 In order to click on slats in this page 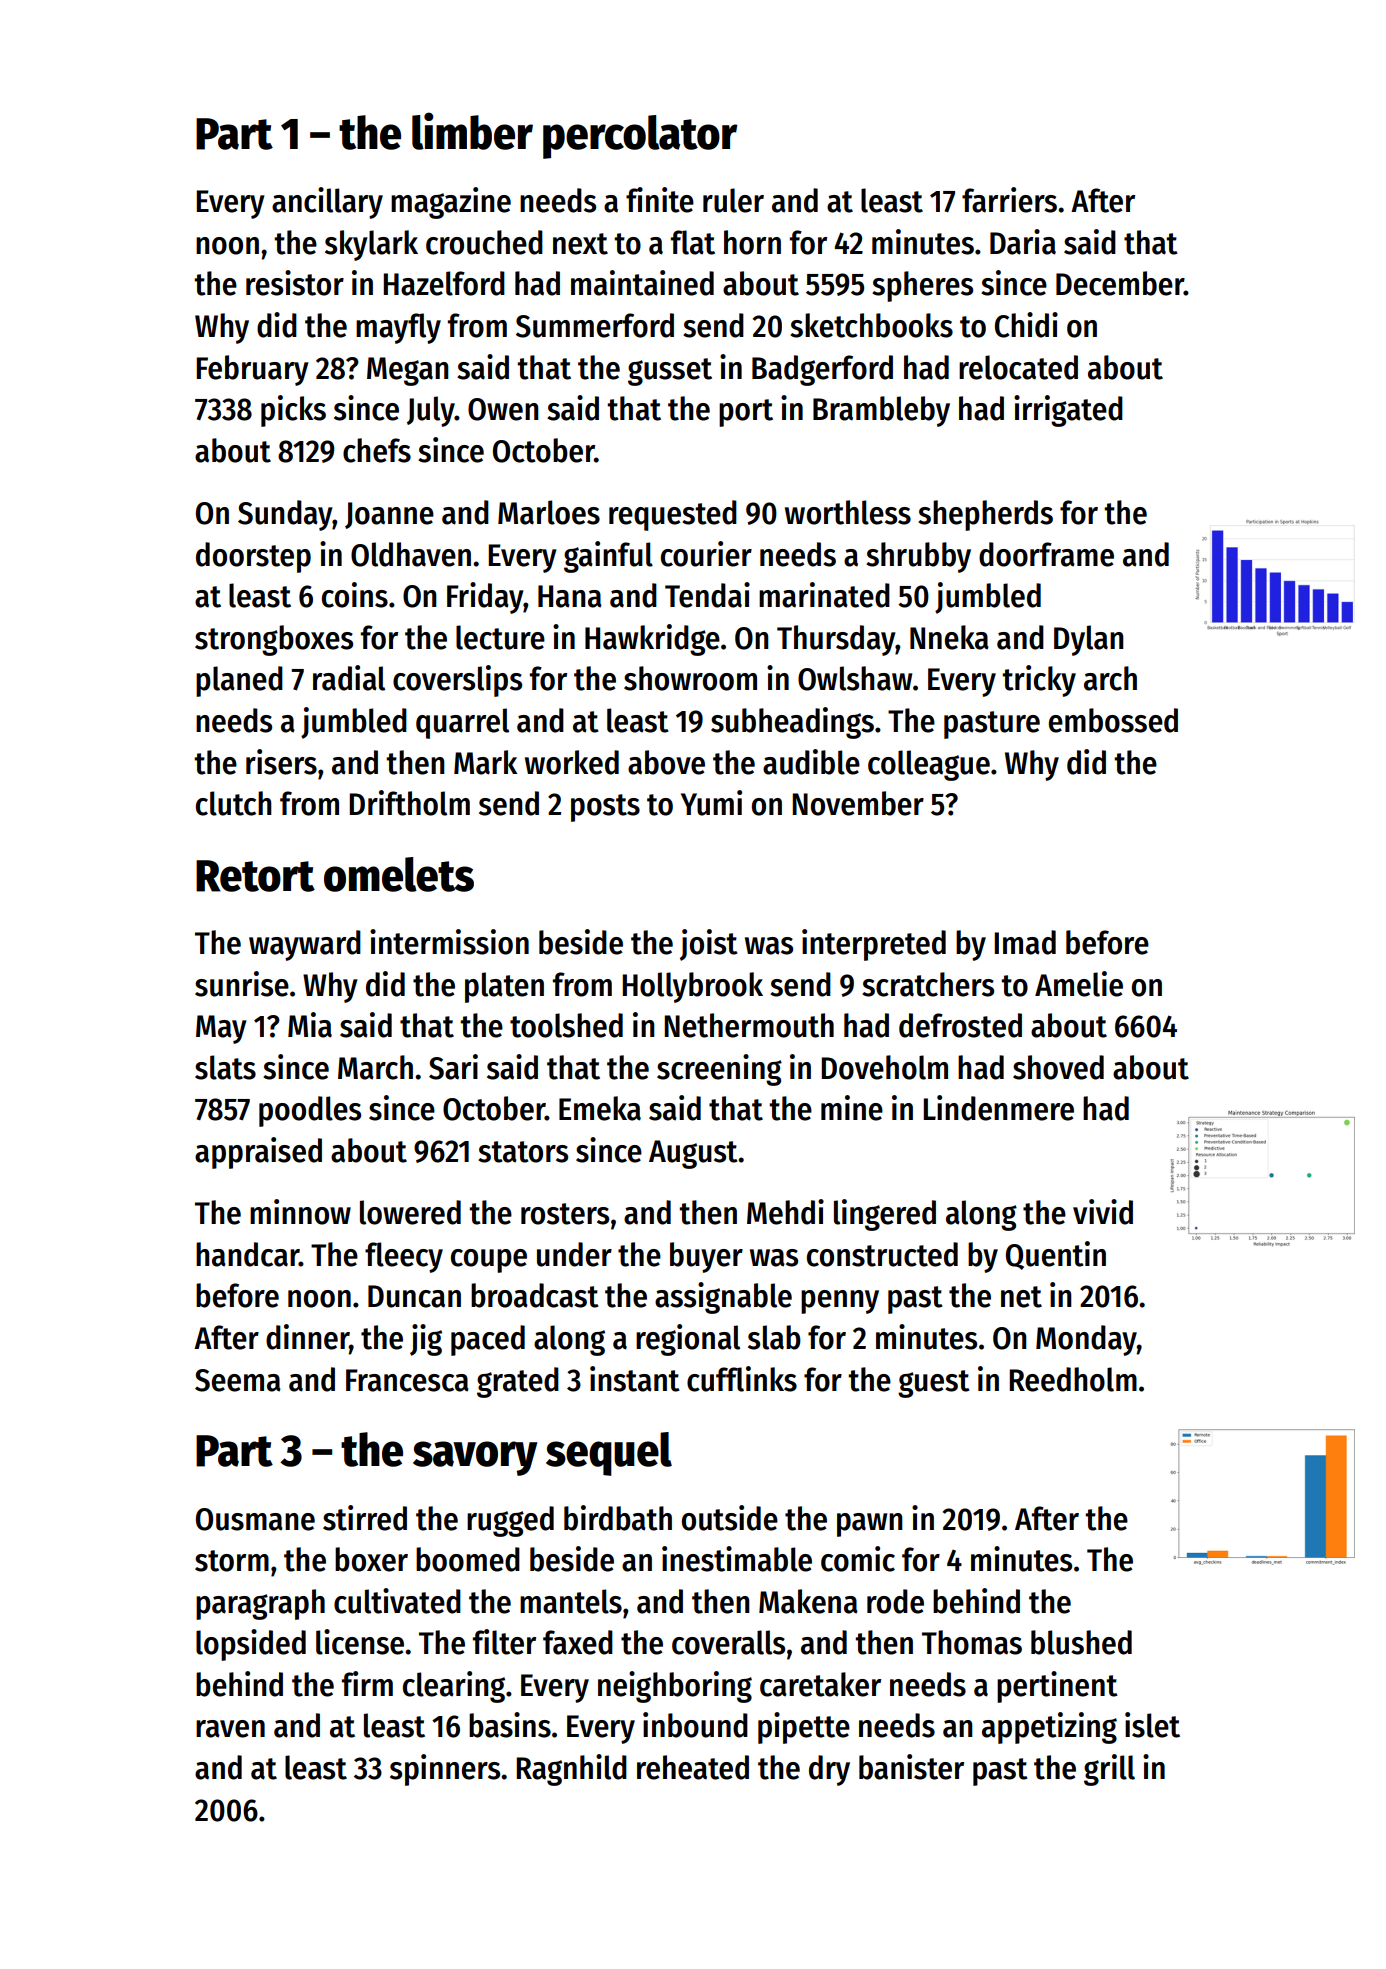, I will do `click(225, 1067)`.
